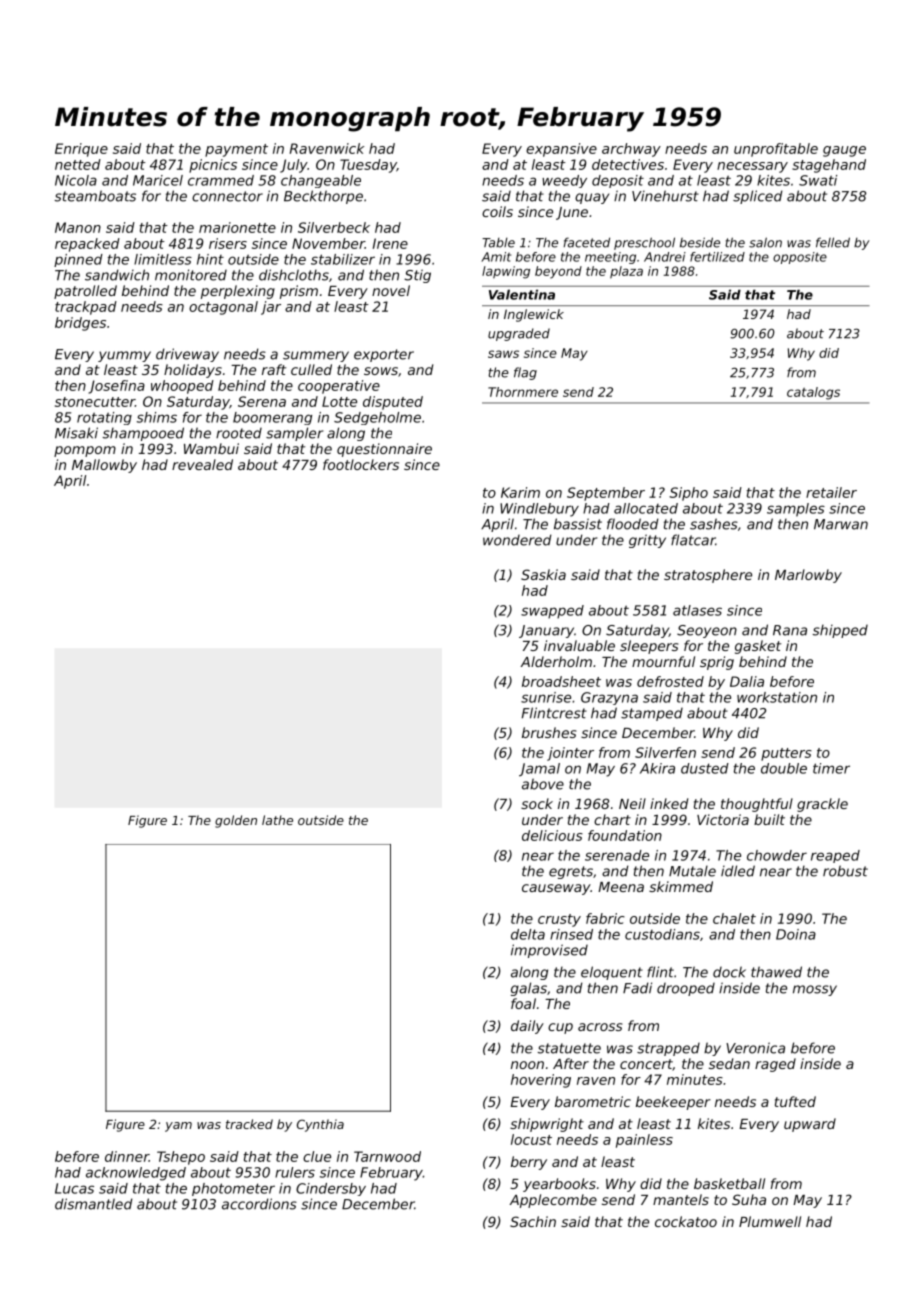  Describe the element at coordinates (523, 1003) in the screenshot. I see `foal` at that location.
